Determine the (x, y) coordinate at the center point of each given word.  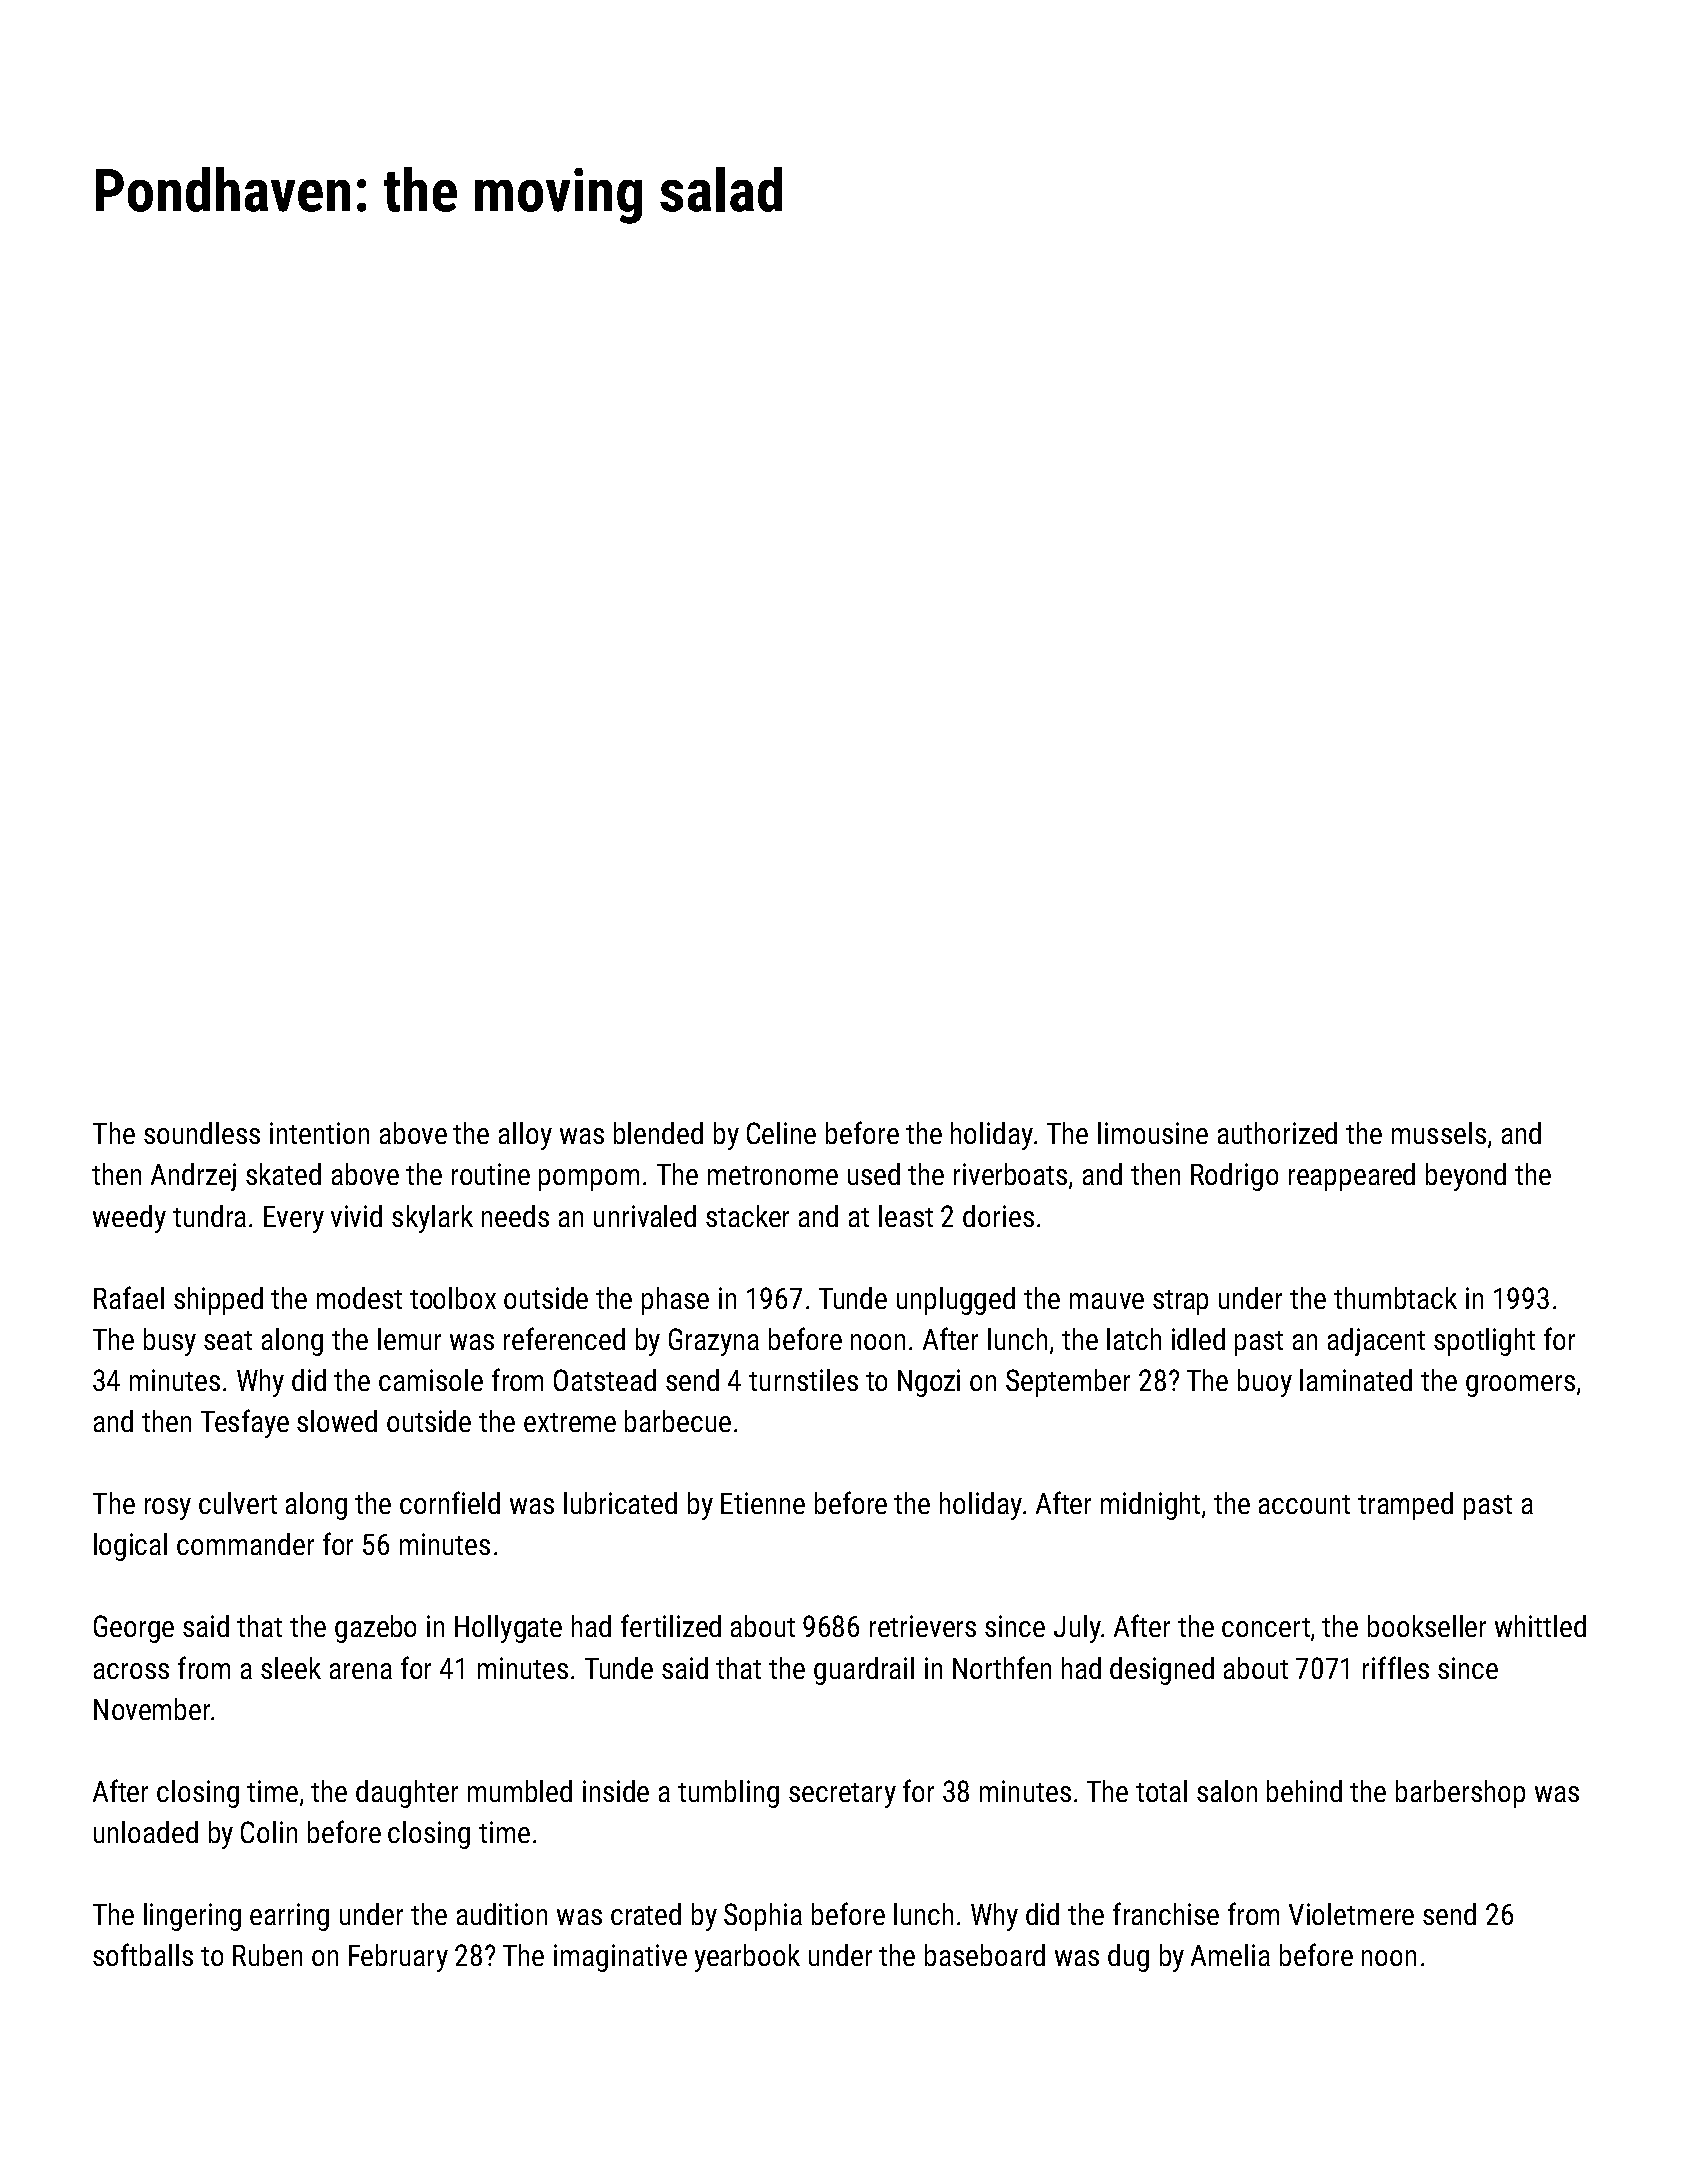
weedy (129, 1219)
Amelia (1230, 1955)
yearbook (747, 1958)
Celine (781, 1133)
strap (1180, 1302)
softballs (143, 1954)
